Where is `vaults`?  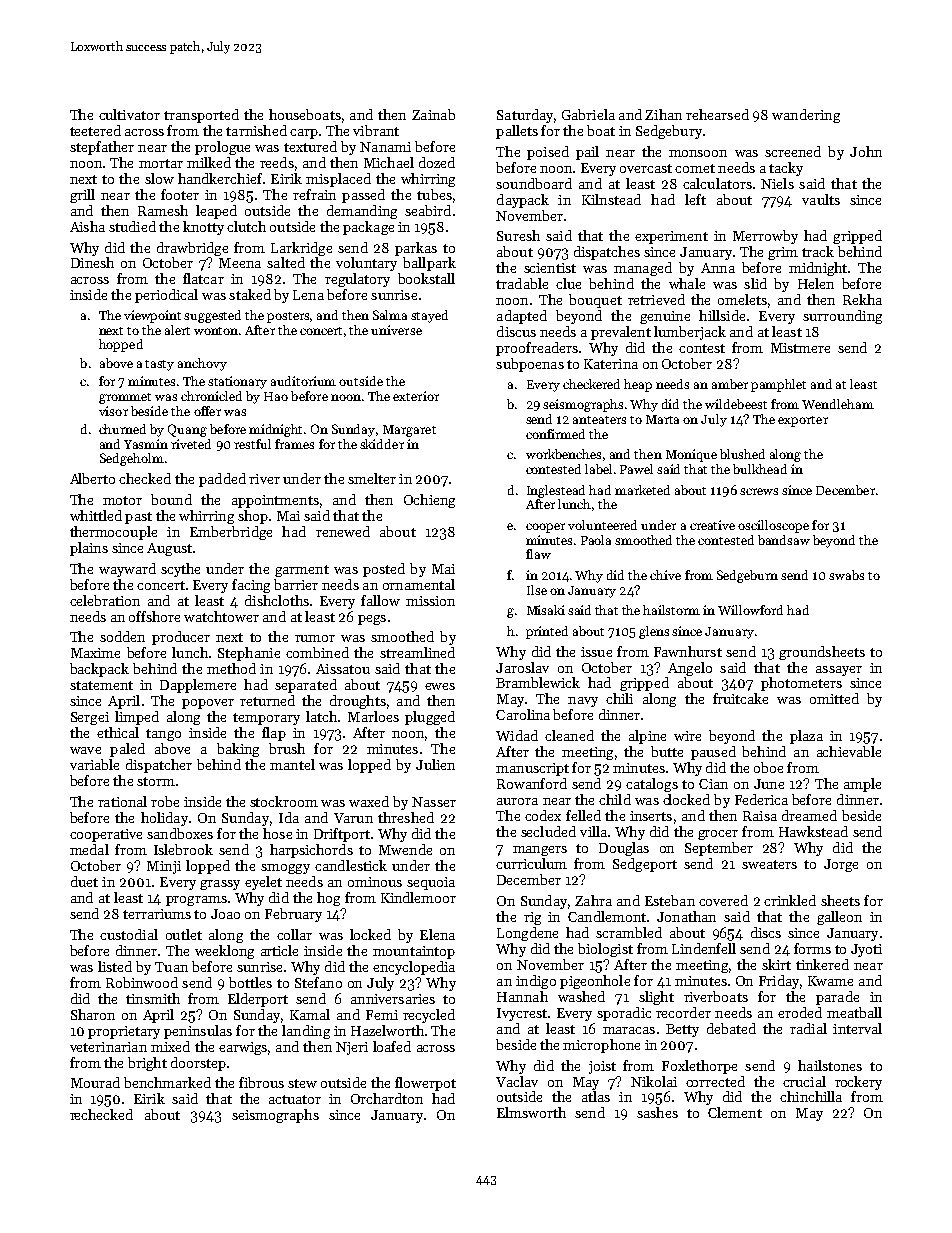 vaults is located at coordinates (821, 199).
